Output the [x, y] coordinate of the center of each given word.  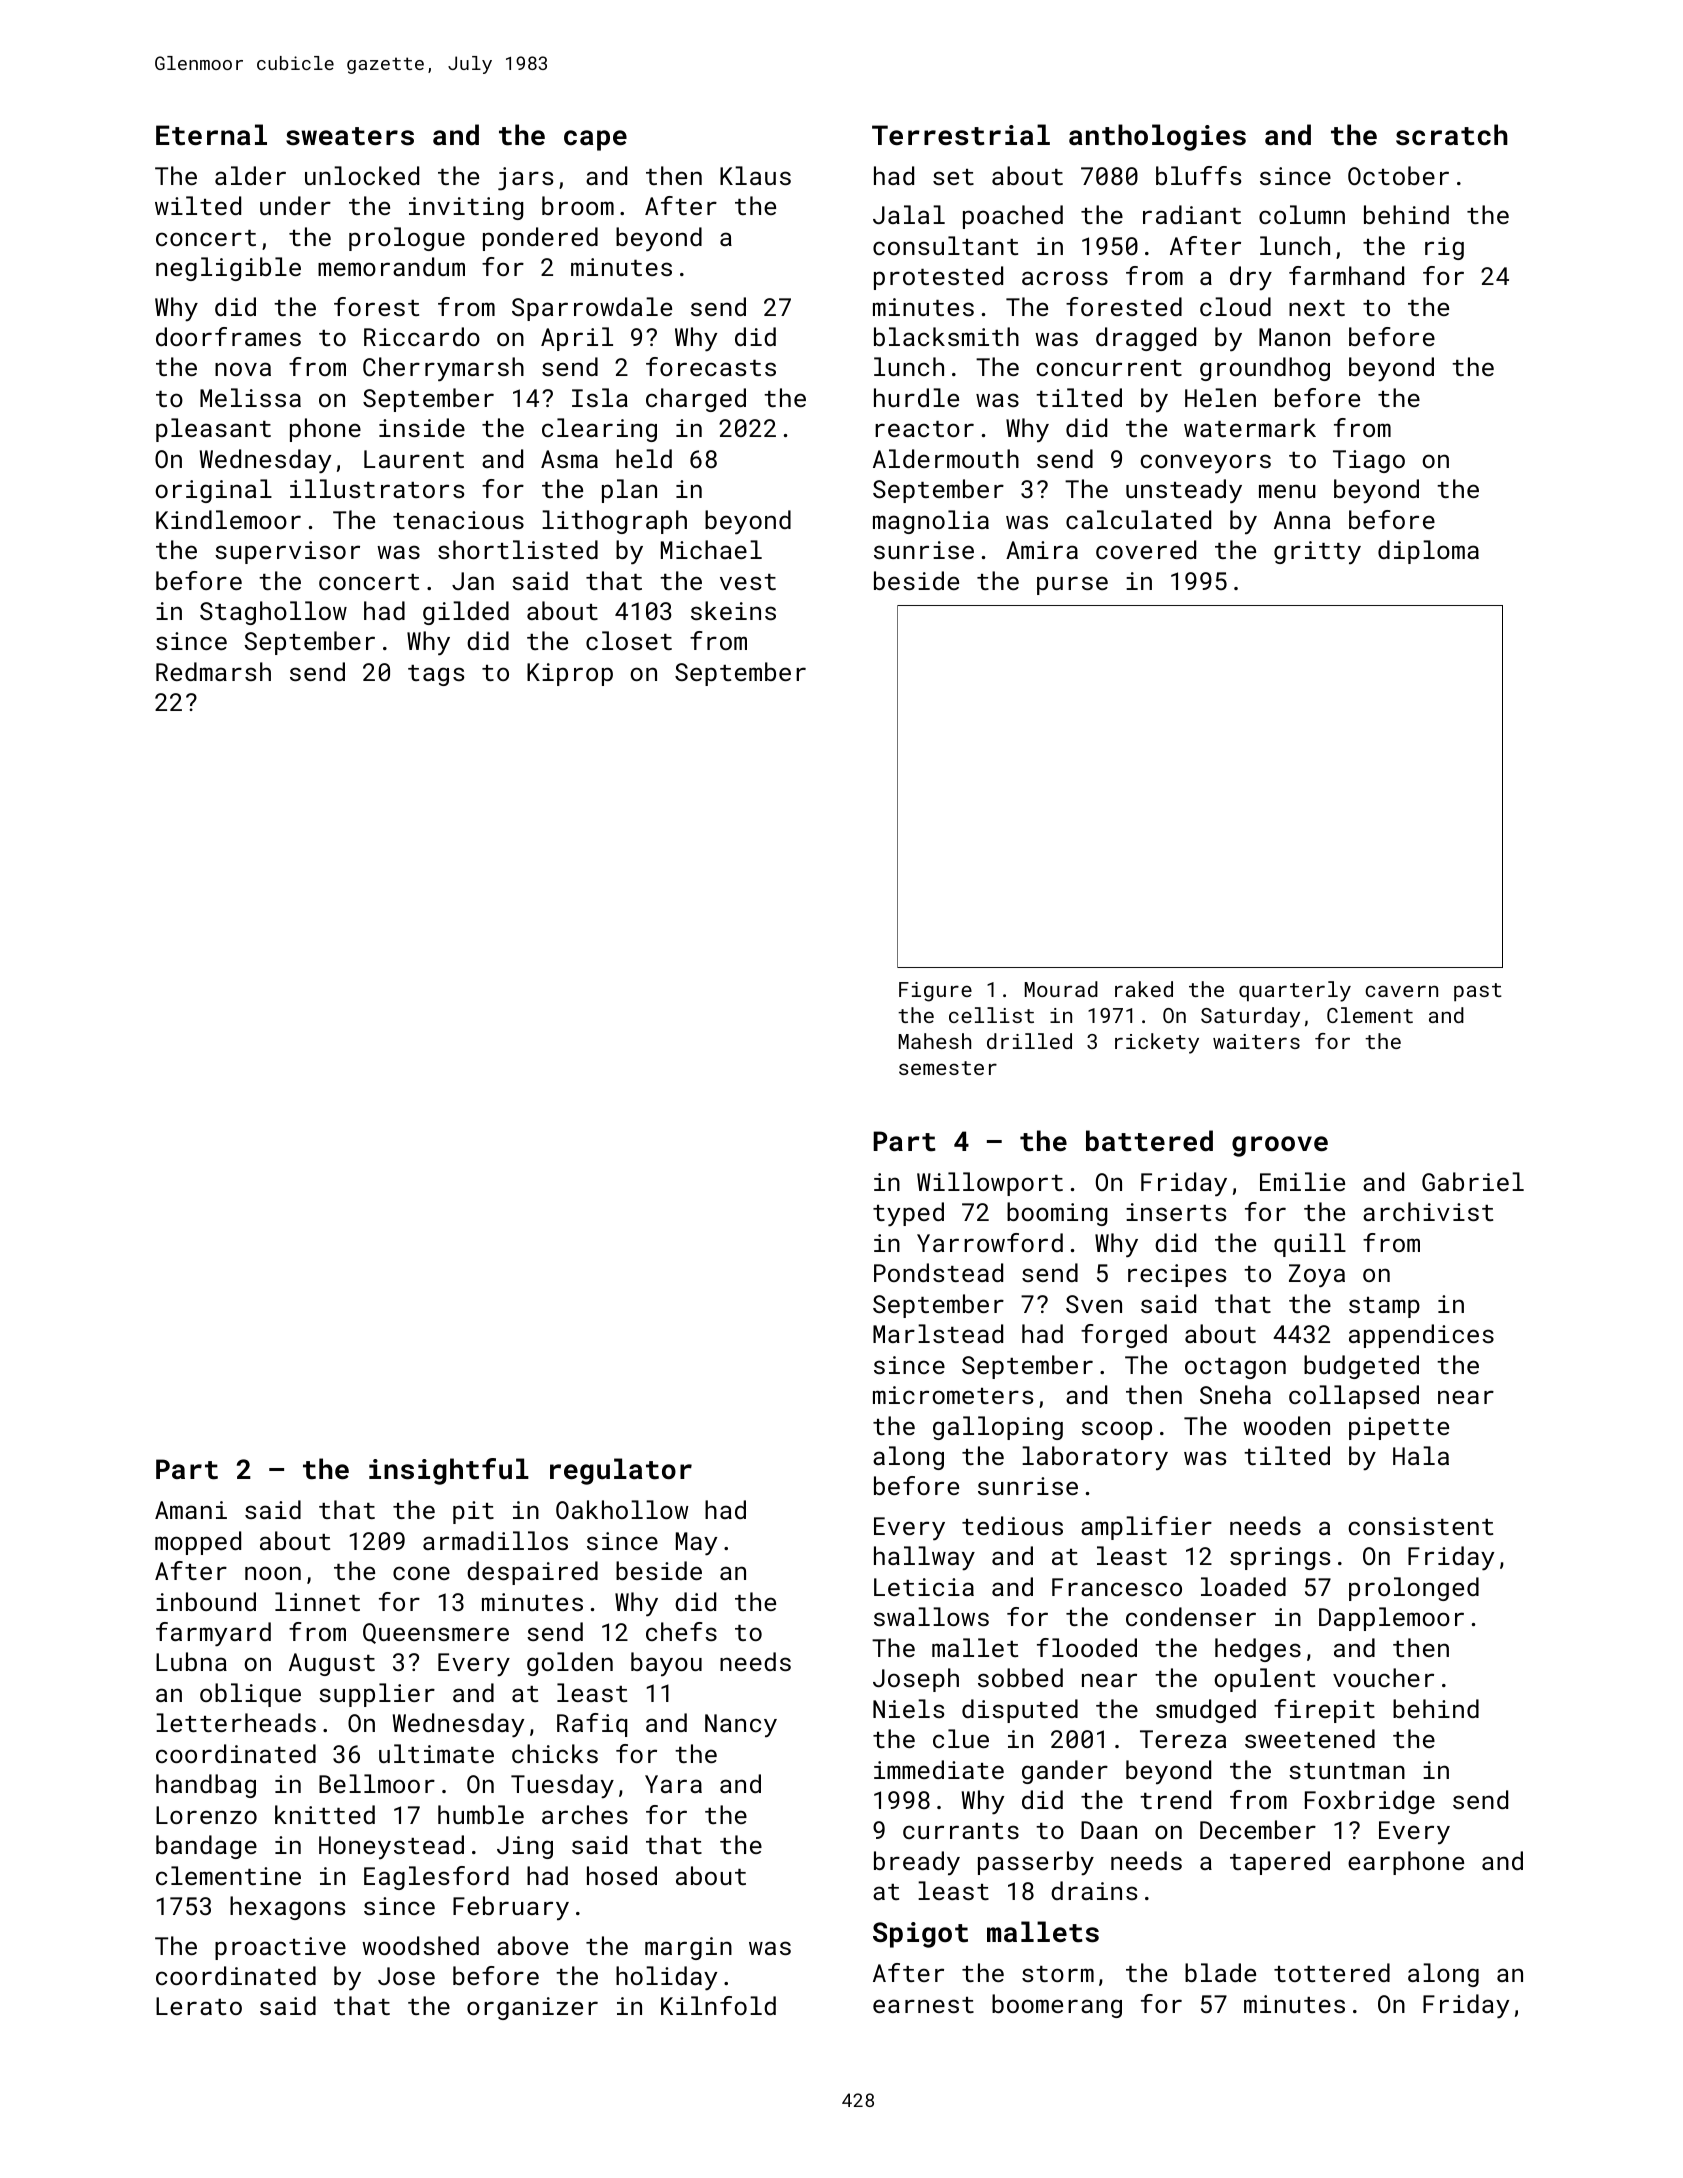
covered [1146, 549]
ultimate [436, 1753]
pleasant [213, 430]
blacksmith [946, 336]
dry [1251, 278]
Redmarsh [213, 671]
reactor [924, 429]
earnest [923, 2005]
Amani [191, 1510]
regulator [621, 1471]
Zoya [1317, 1276]
